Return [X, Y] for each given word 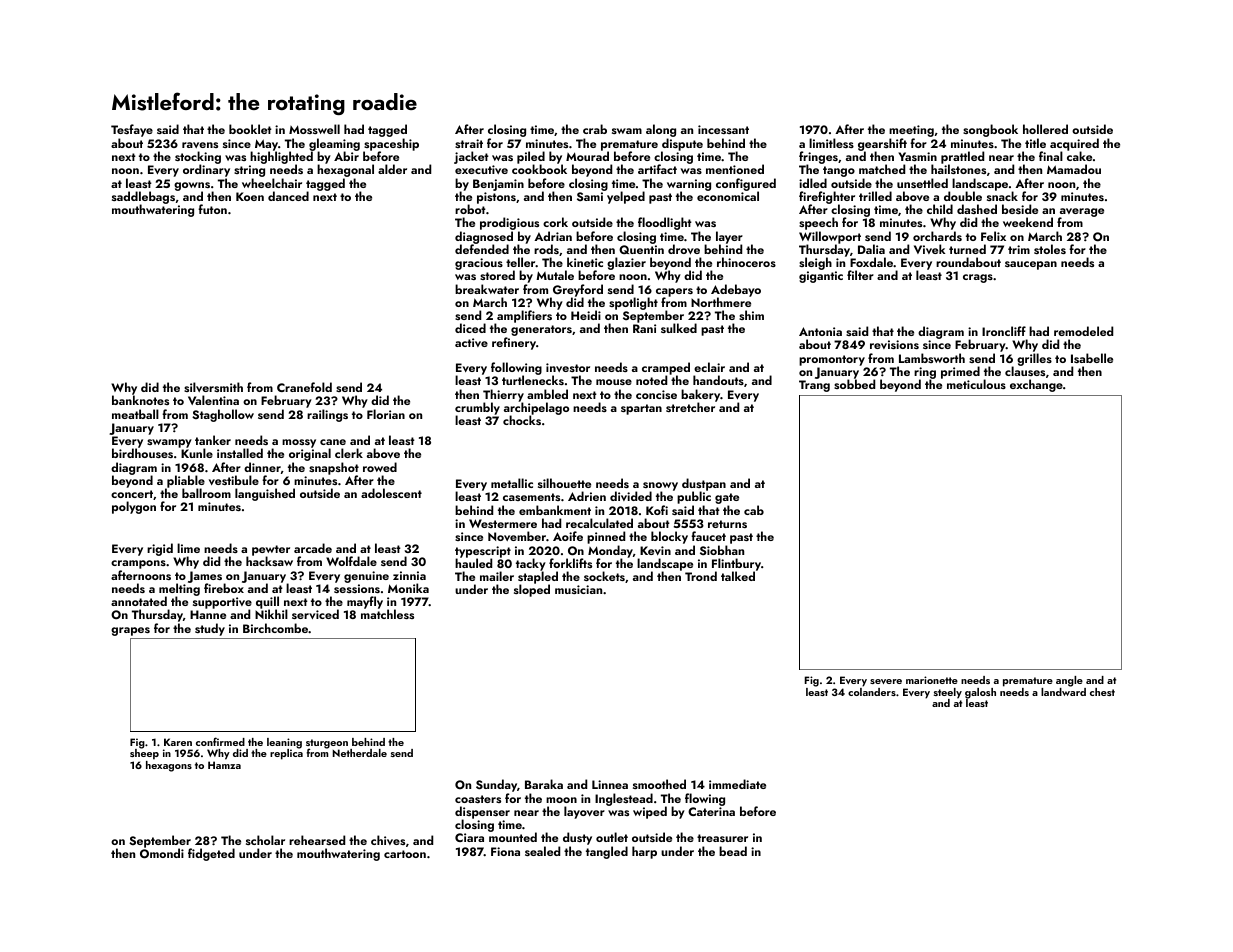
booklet [250, 129]
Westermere [503, 523]
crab [595, 129]
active [471, 342]
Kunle [197, 453]
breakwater [487, 289]
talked [738, 576]
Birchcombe [275, 628]
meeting [911, 131]
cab [754, 510]
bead [733, 851]
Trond [701, 576]
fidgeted [211, 854]
